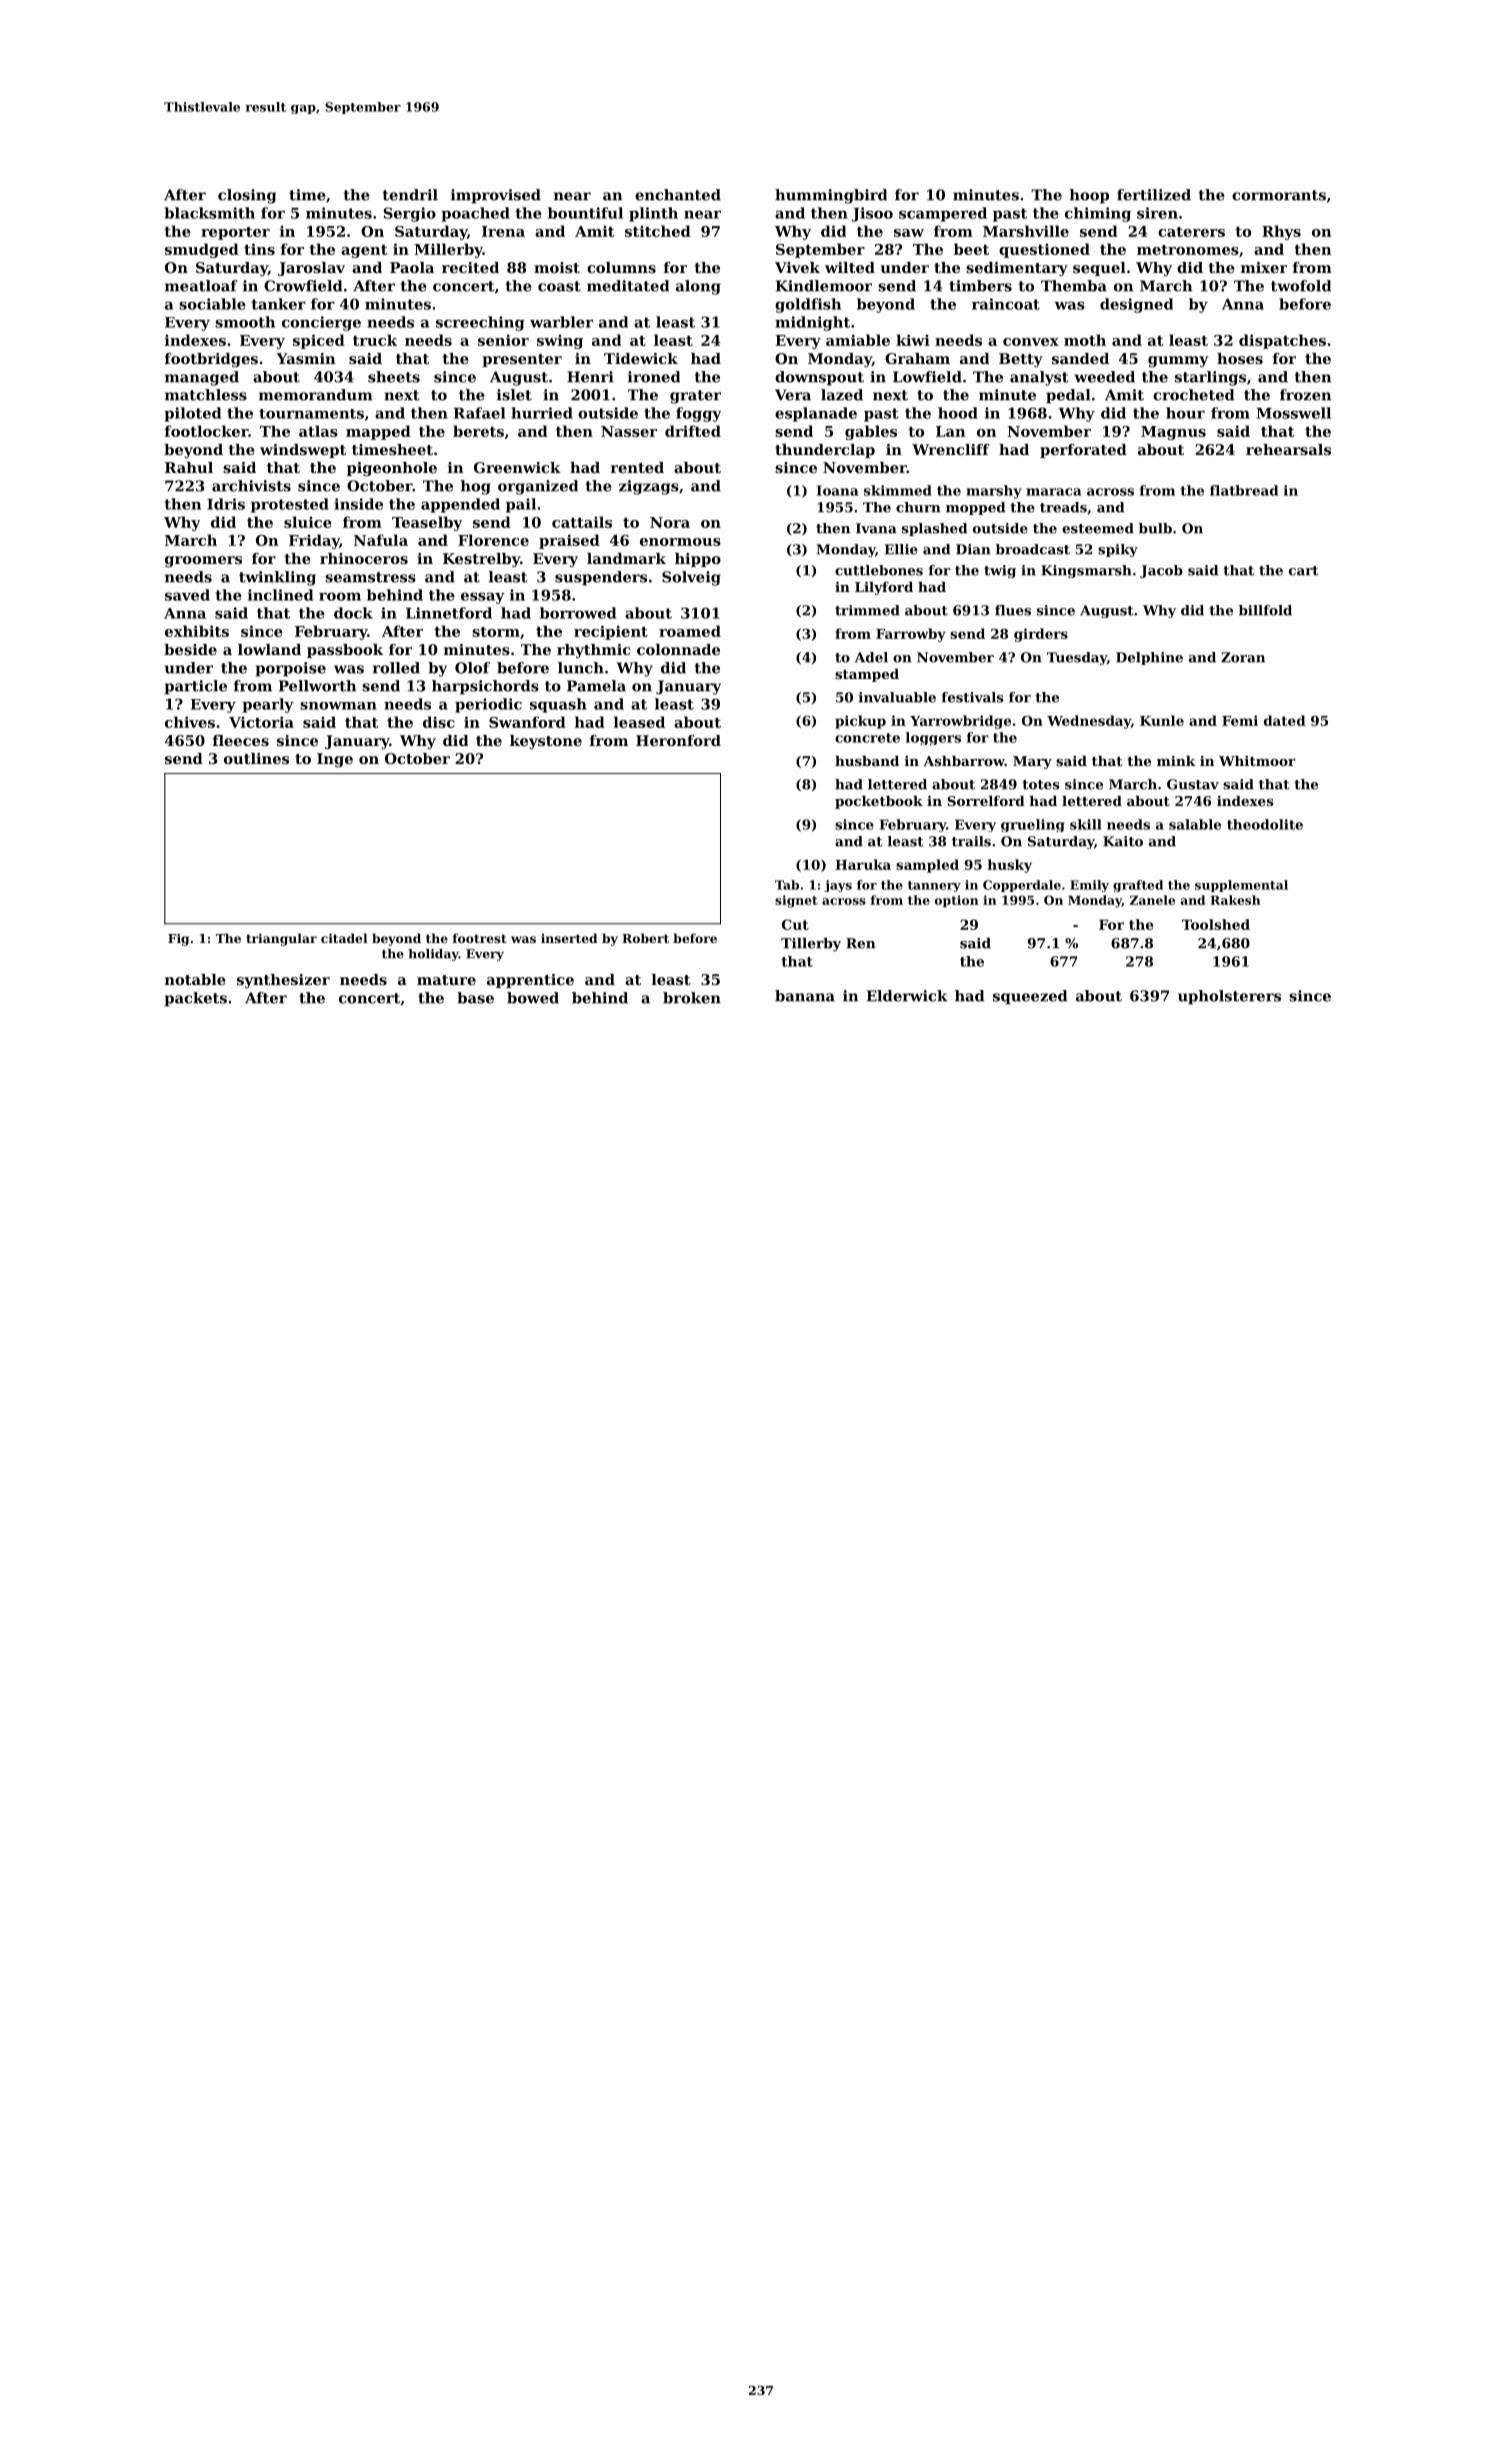 The image size is (1496, 2464). Describe the element at coordinates (1040, 785) in the screenshot. I see `totes` at that location.
